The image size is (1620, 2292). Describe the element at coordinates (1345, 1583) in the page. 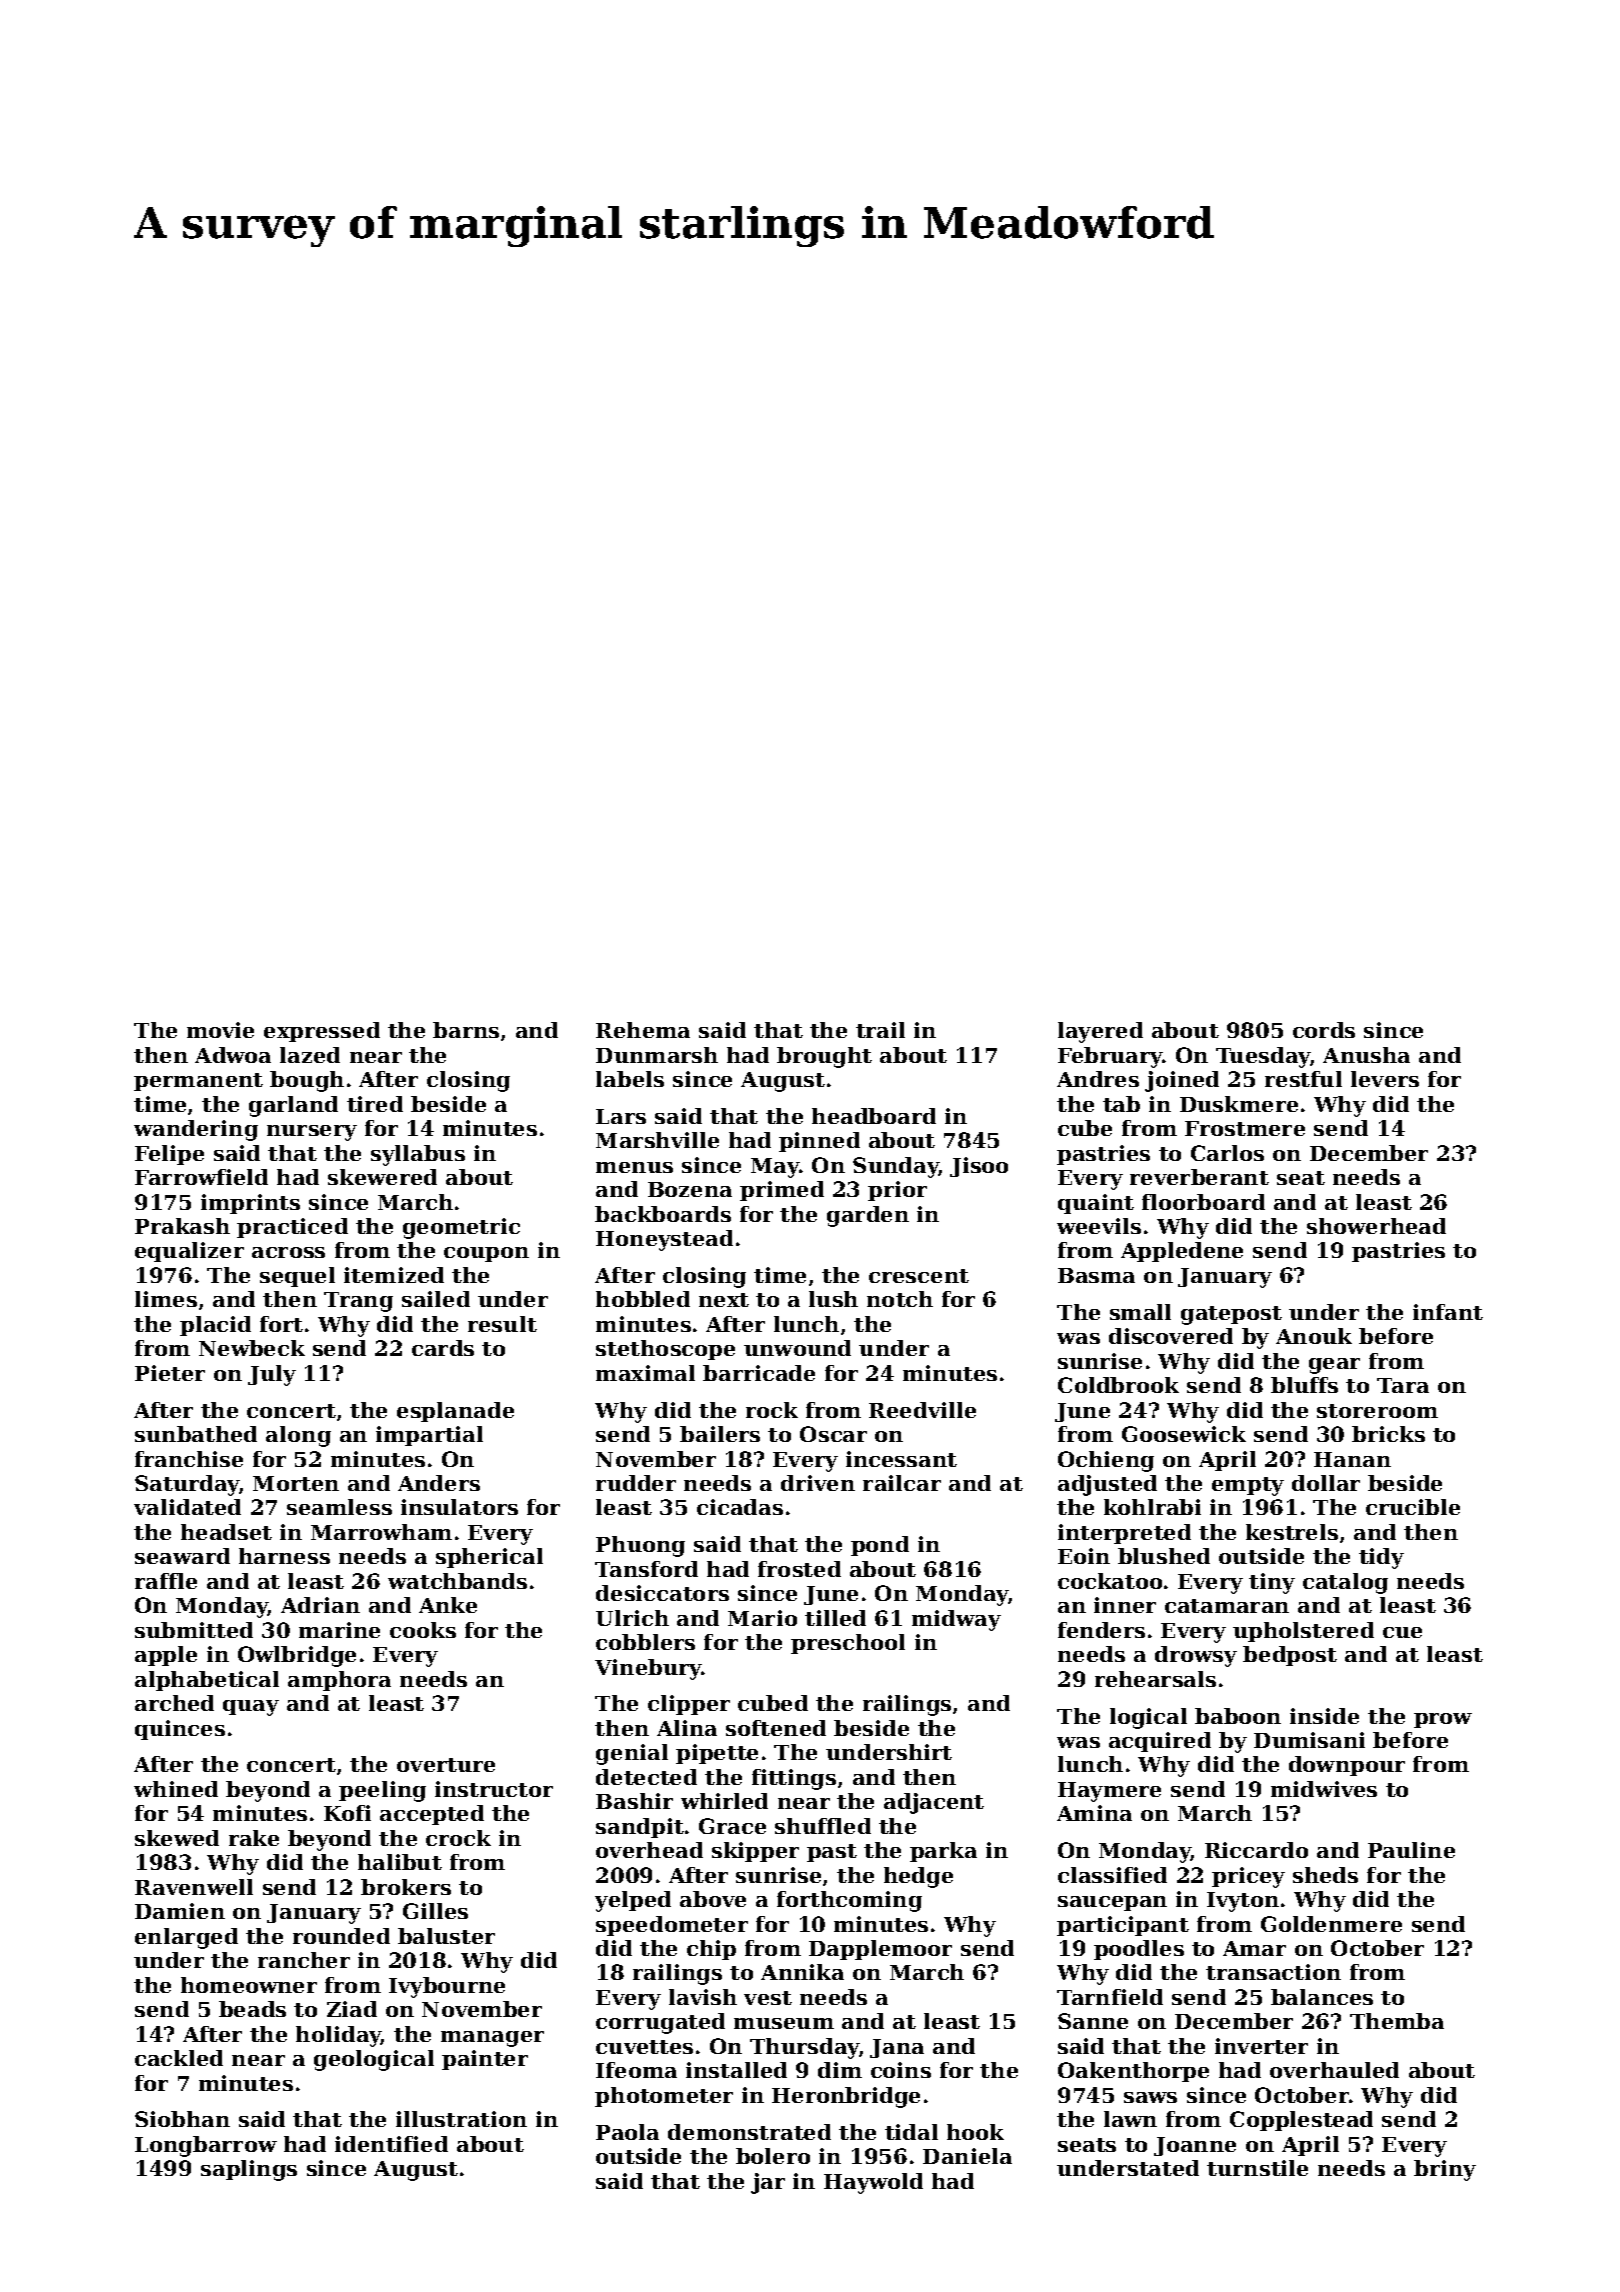

I see `catalog` at that location.
